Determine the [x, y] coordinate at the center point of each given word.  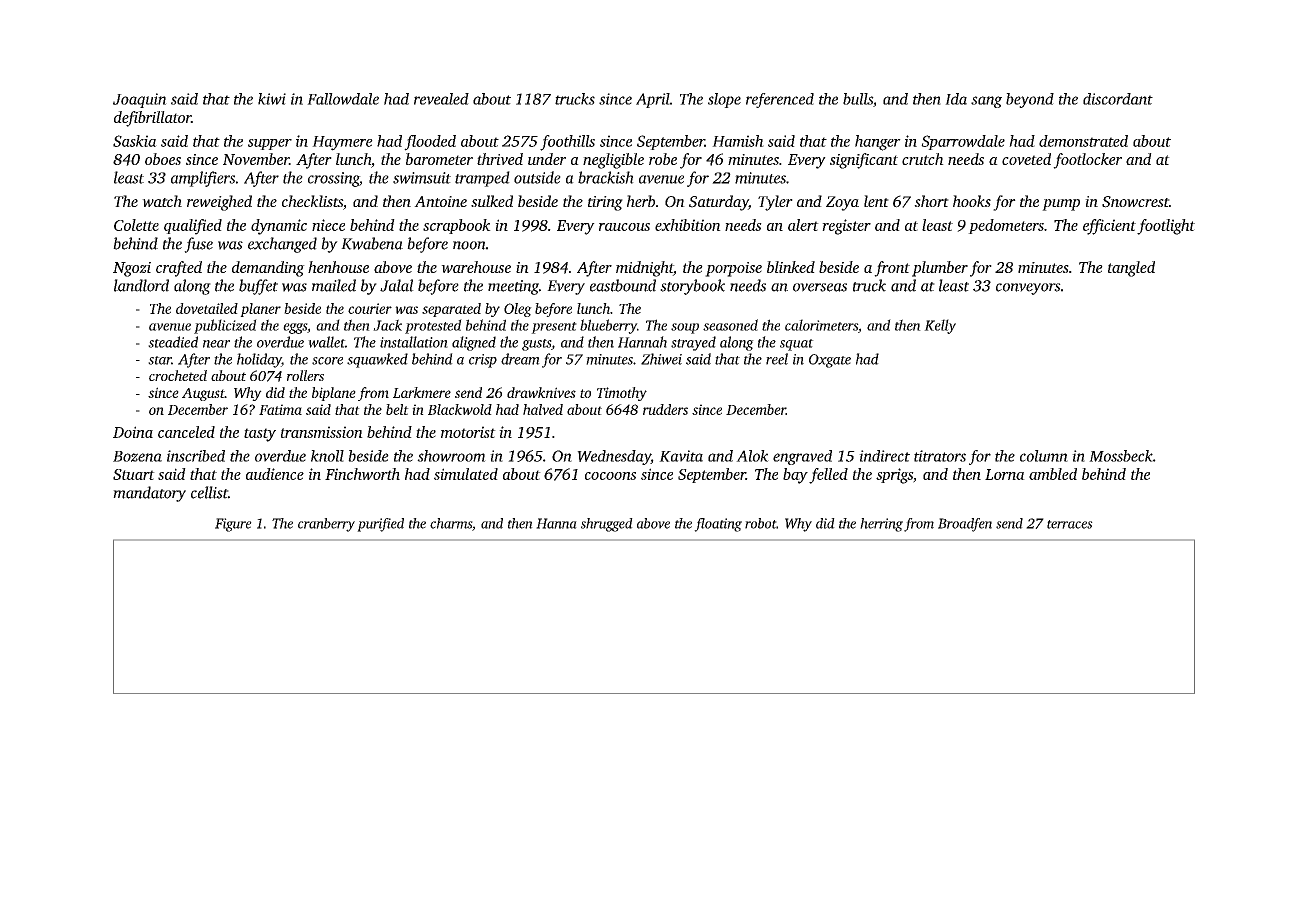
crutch [923, 159]
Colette [136, 225]
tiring [605, 203]
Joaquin [140, 100]
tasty [260, 435]
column [1044, 456]
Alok [752, 456]
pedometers [1006, 226]
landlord [141, 285]
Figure [233, 525]
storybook [692, 287]
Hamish [738, 141]
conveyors [1028, 289]
